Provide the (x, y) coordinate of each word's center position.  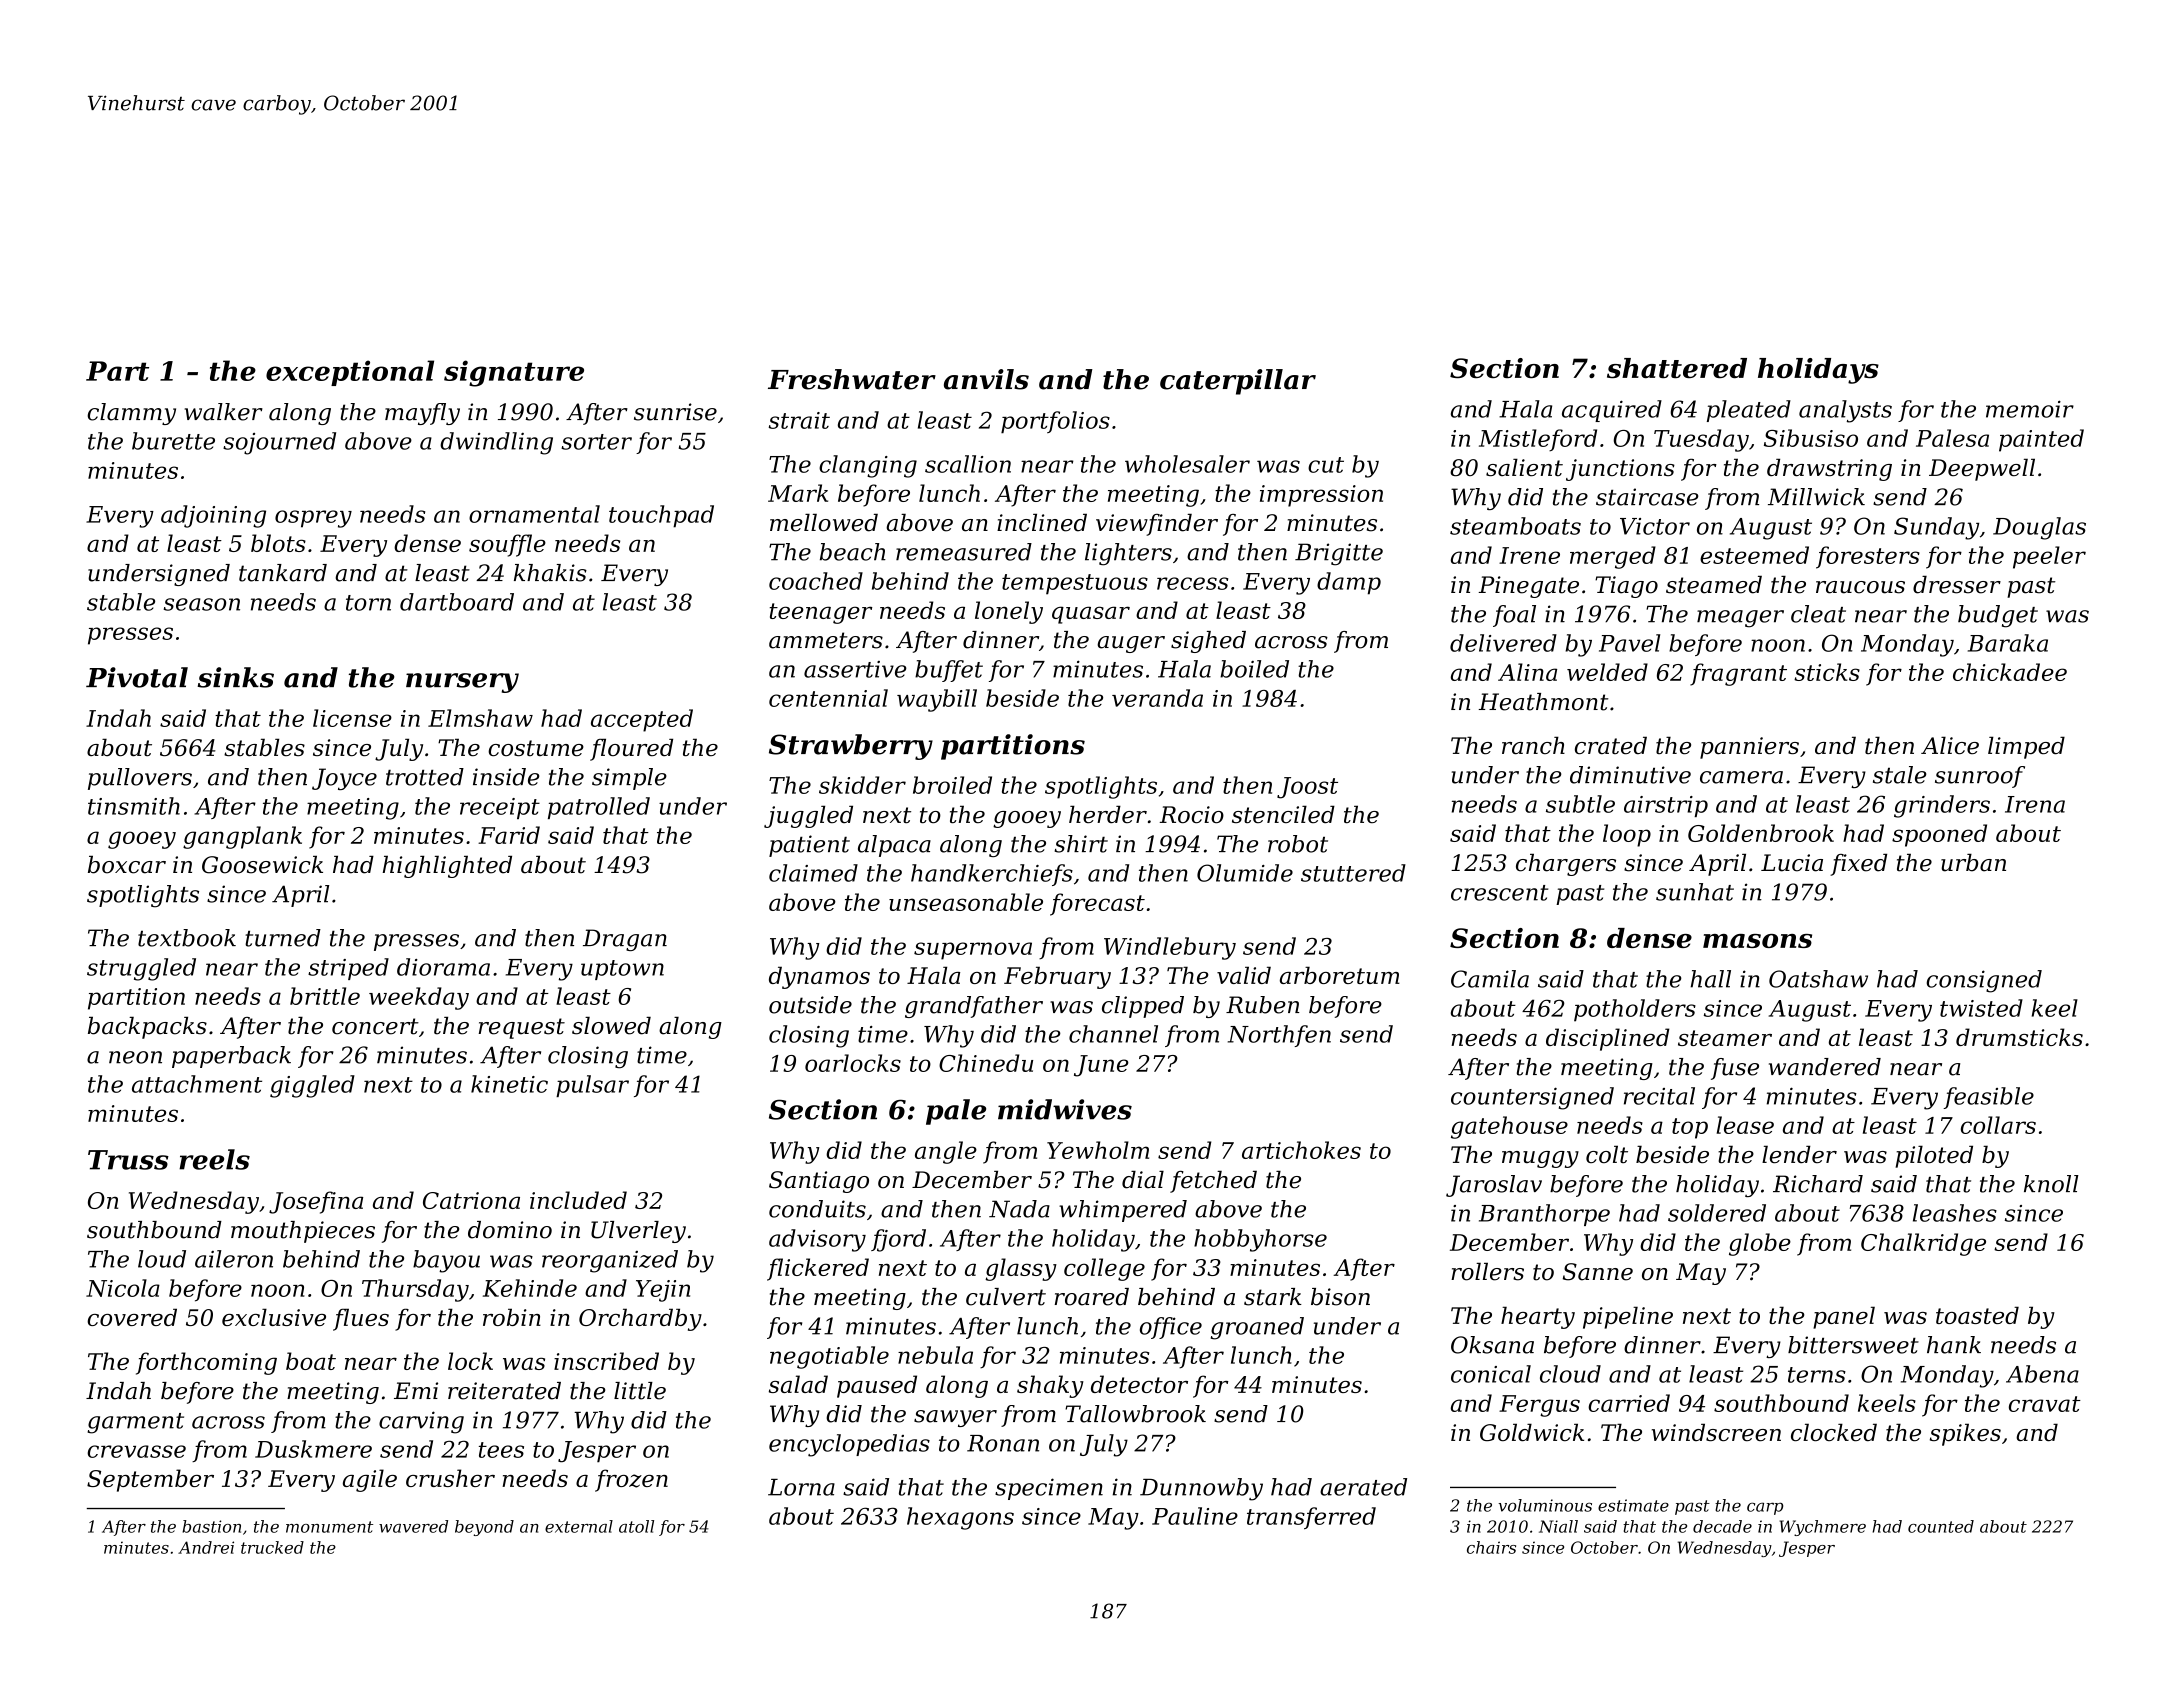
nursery (462, 683)
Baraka (2008, 643)
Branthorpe (1544, 1215)
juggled (808, 816)
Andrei (206, 1547)
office (1171, 1328)
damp (1349, 583)
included (578, 1200)
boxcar (127, 865)
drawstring (1829, 469)
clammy (131, 414)
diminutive (1630, 775)
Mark (798, 493)
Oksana (1492, 1345)
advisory (817, 1240)
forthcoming (206, 1363)
